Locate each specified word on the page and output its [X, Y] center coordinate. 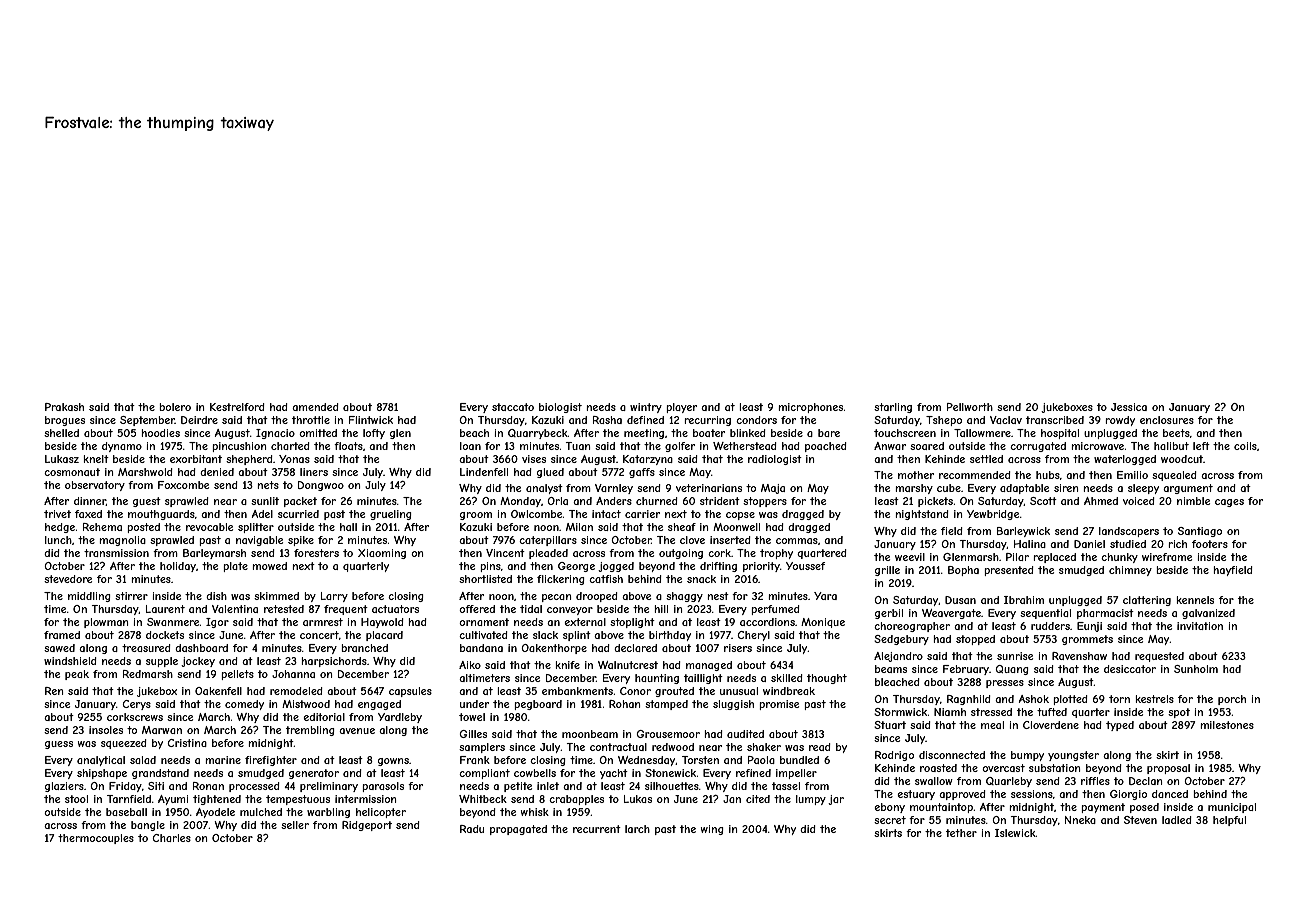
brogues [65, 421]
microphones [811, 408]
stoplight [632, 623]
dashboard [201, 648]
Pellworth [970, 407]
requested [1159, 657]
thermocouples [96, 839]
